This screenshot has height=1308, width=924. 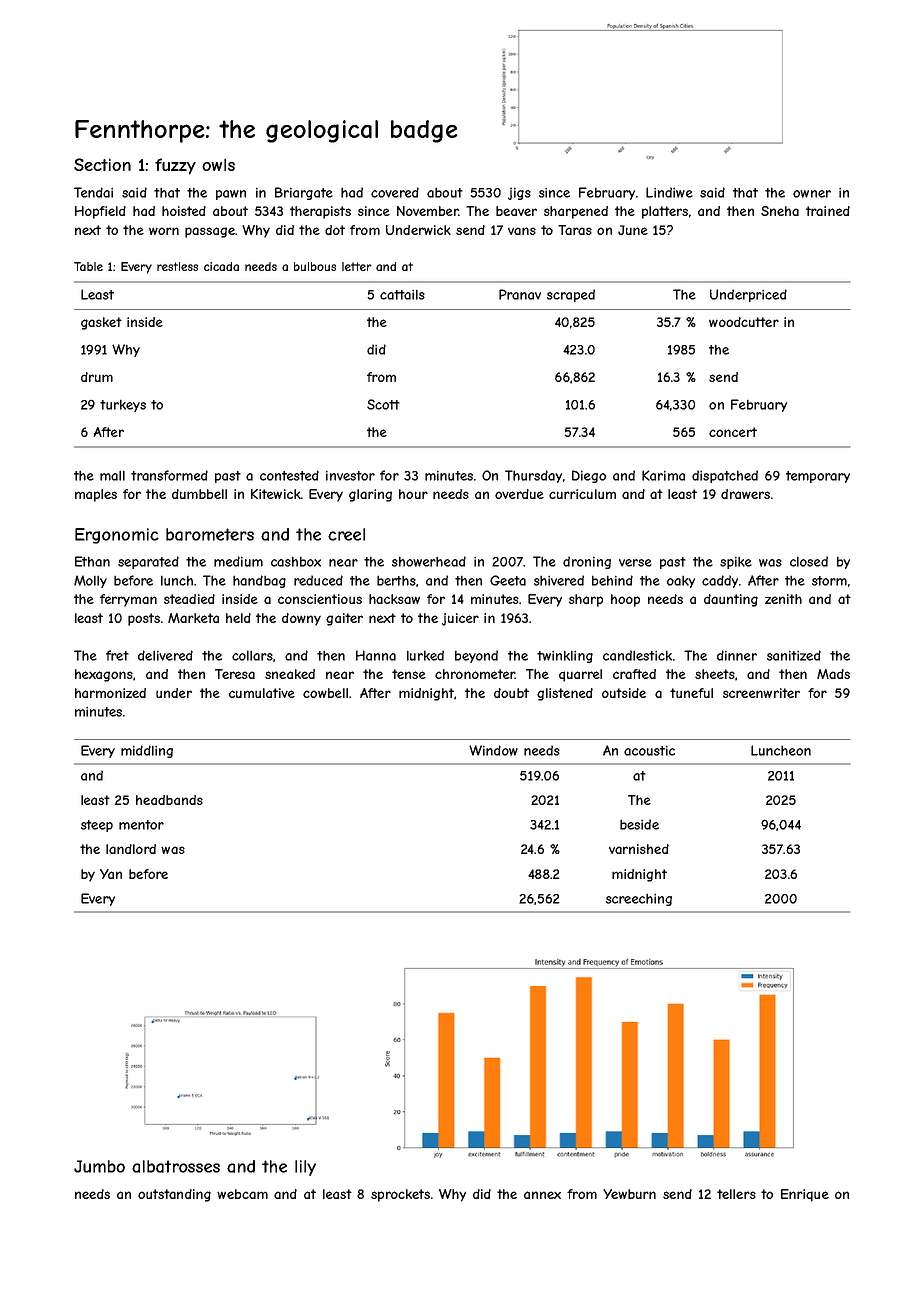 I want to click on cattails, so click(x=402, y=294).
